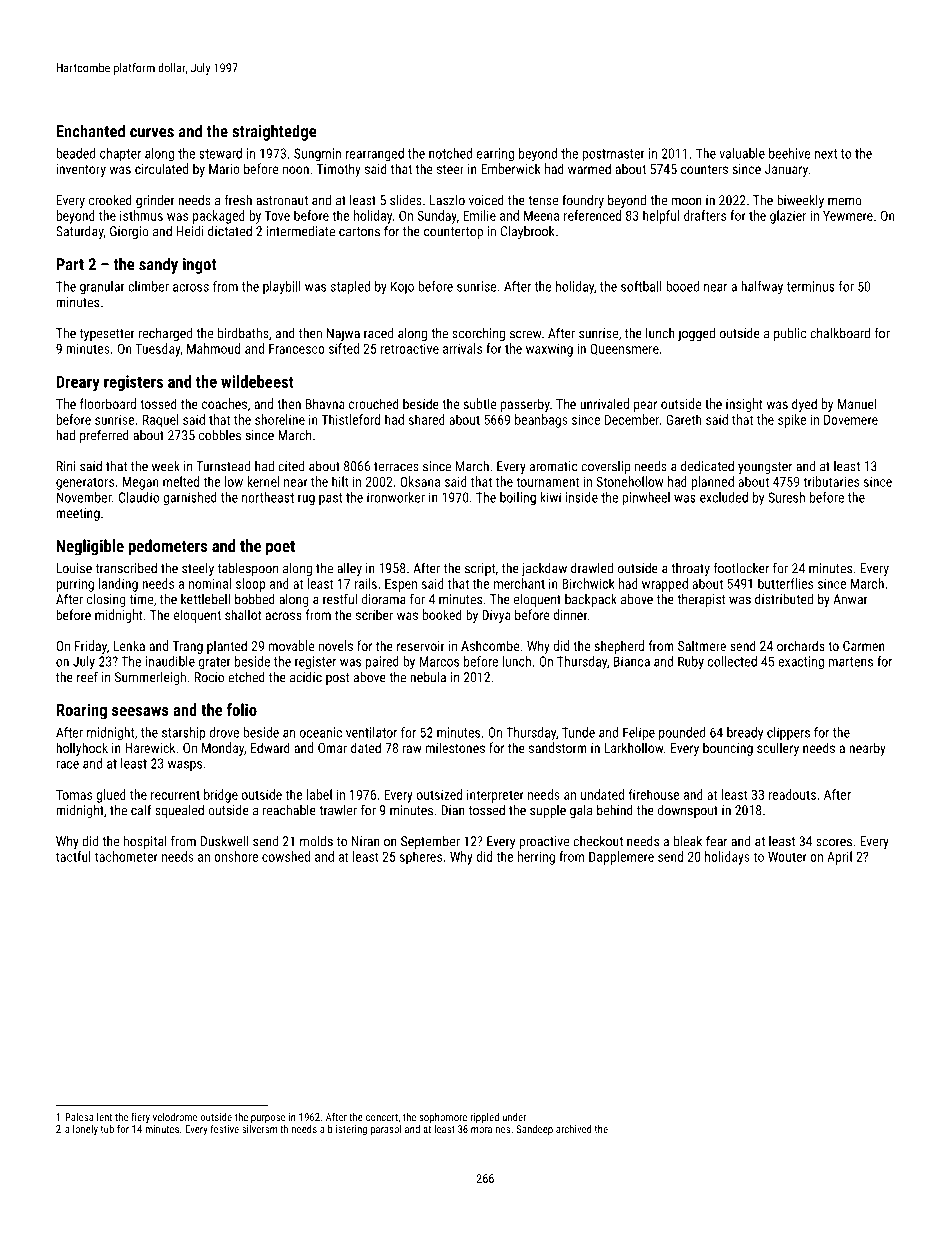  I want to click on tub, so click(107, 1129).
